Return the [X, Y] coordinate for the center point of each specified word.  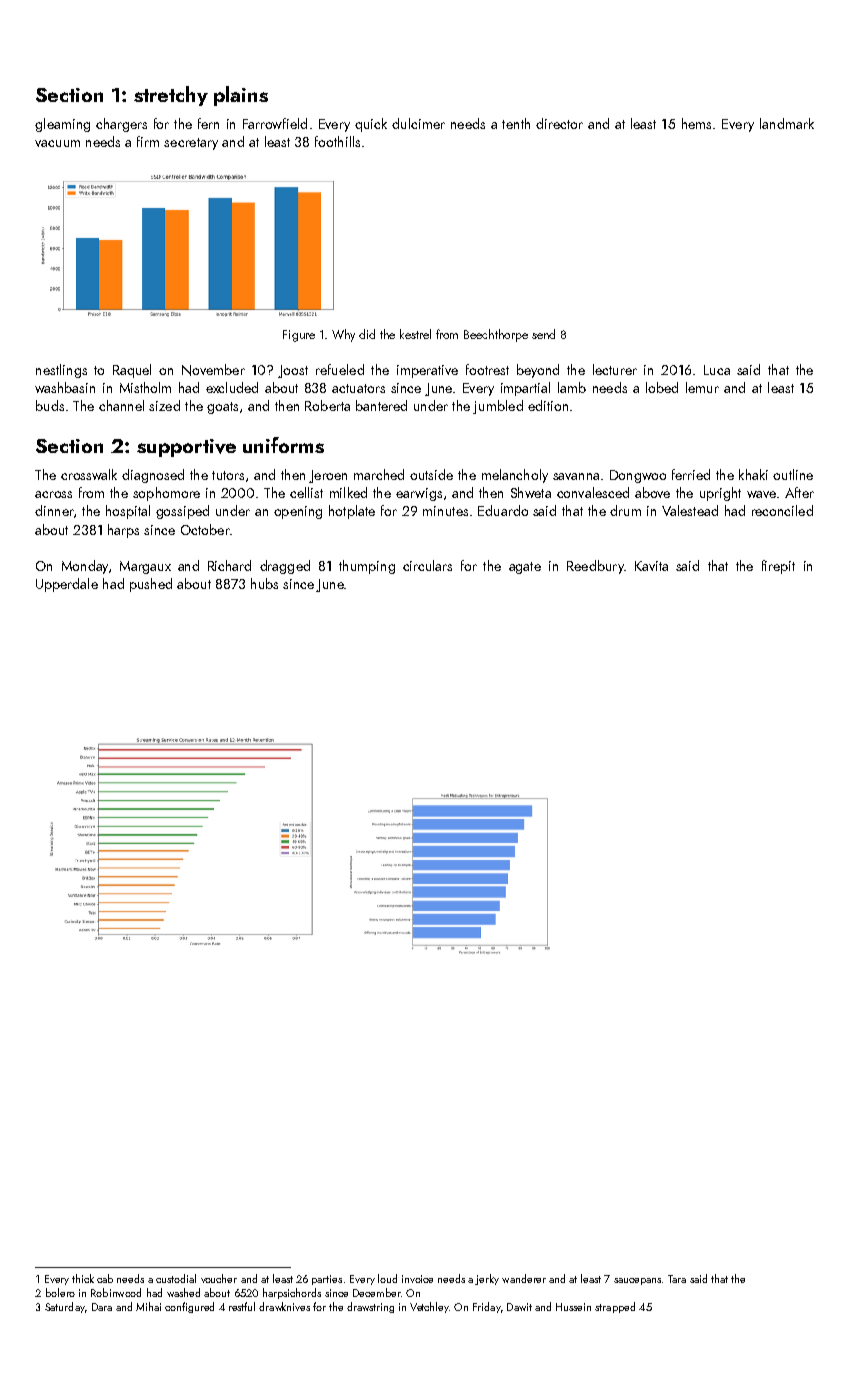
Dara [102, 1307]
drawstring [370, 1307]
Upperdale [67, 585]
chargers [121, 125]
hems [696, 123]
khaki [753, 474]
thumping [367, 567]
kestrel [415, 334]
